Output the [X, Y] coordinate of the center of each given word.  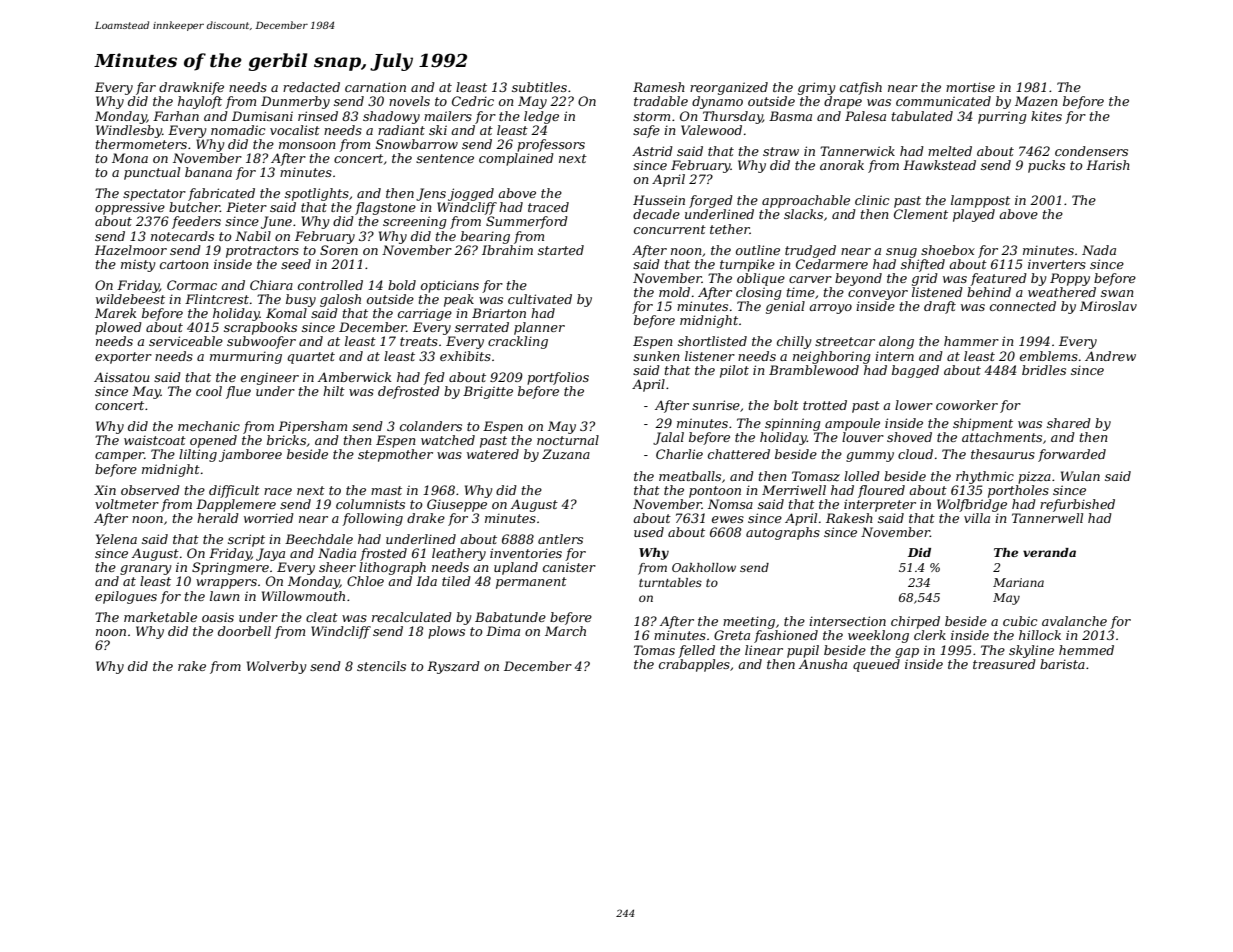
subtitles [539, 87]
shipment [983, 424]
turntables [670, 582]
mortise [970, 87]
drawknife [191, 88]
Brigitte [488, 392]
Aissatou [121, 377]
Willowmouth [303, 596]
